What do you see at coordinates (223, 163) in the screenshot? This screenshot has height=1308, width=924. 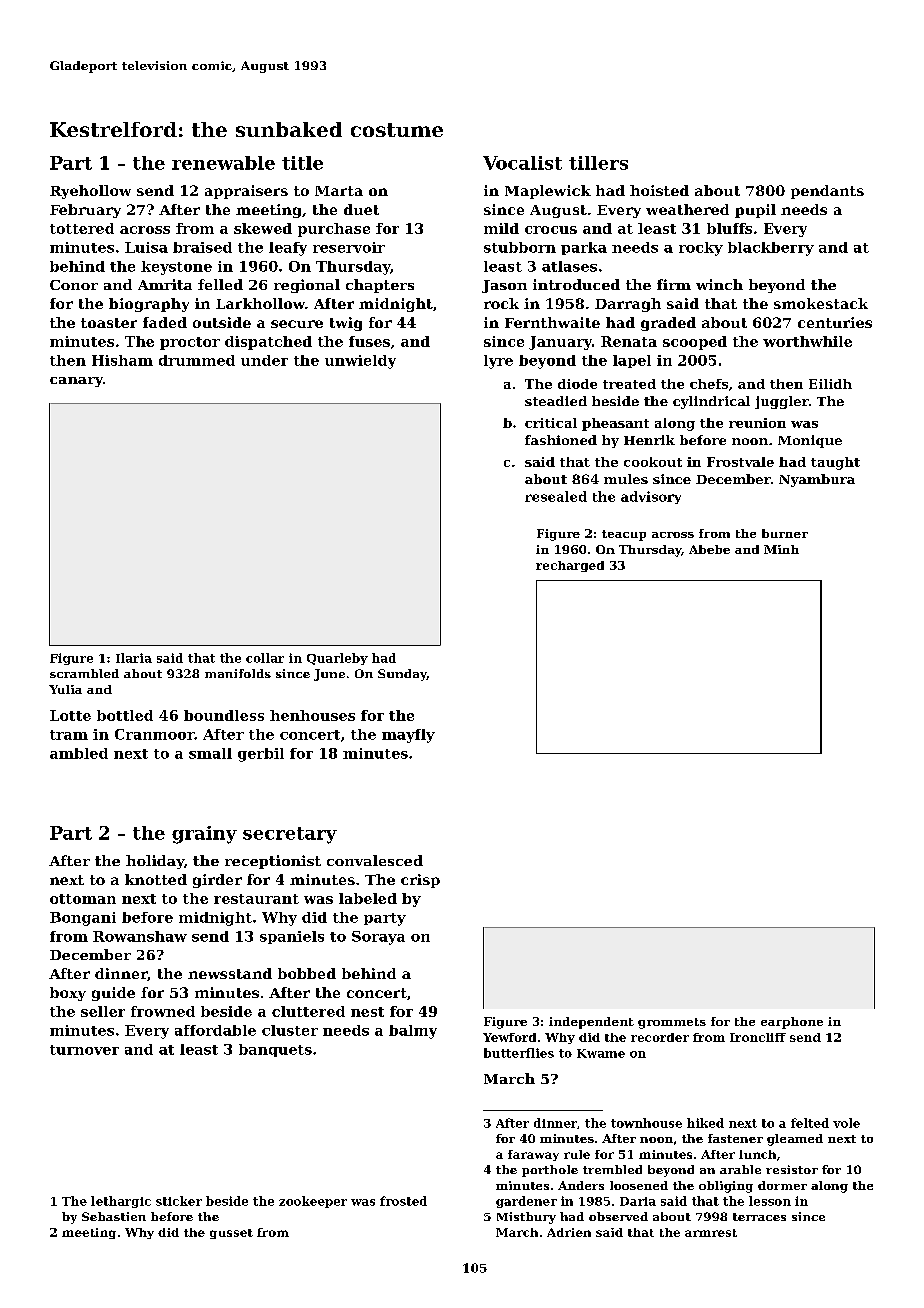 I see `renewable` at bounding box center [223, 163].
